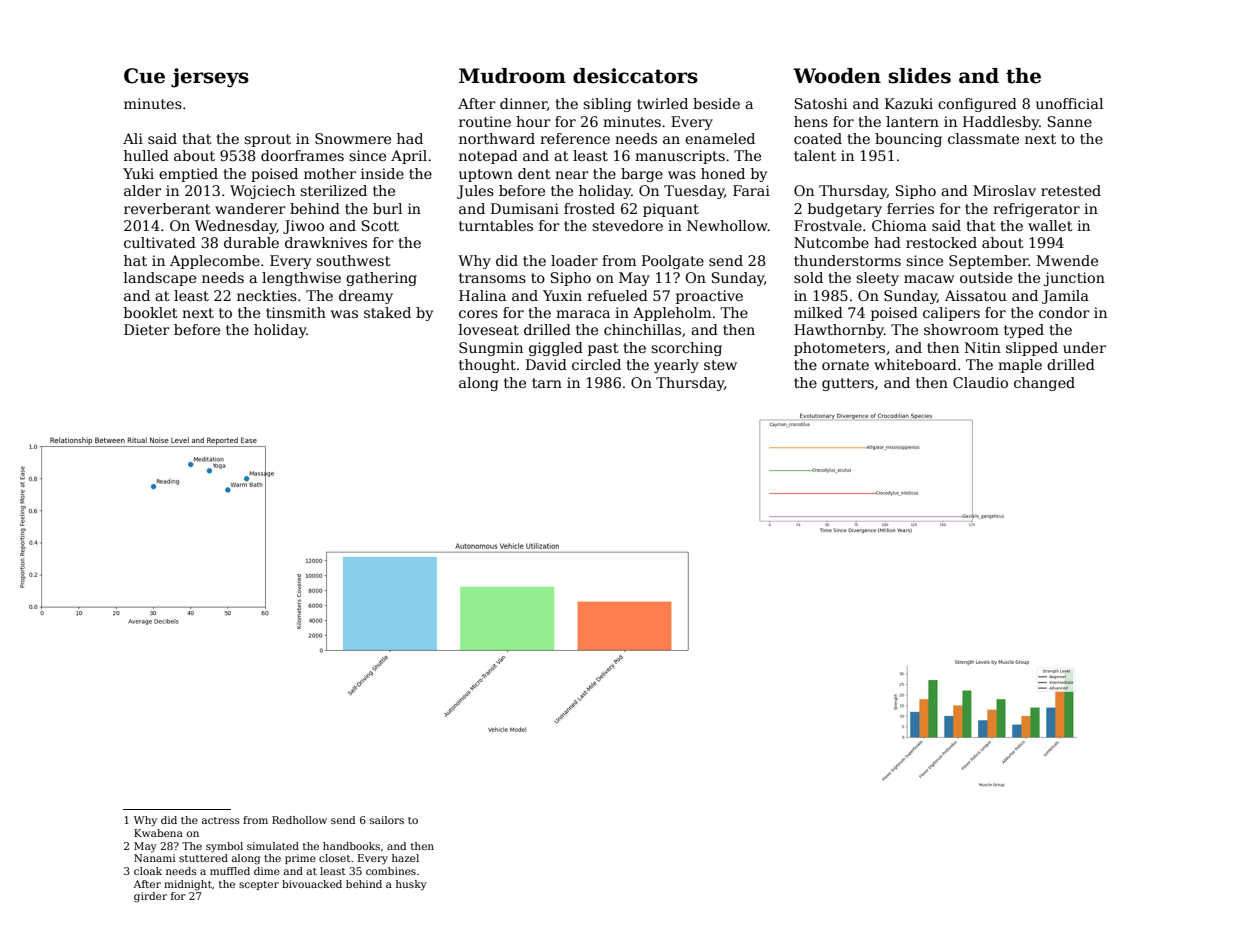 This page has width=1233, height=952. I want to click on bouncing, so click(908, 140).
